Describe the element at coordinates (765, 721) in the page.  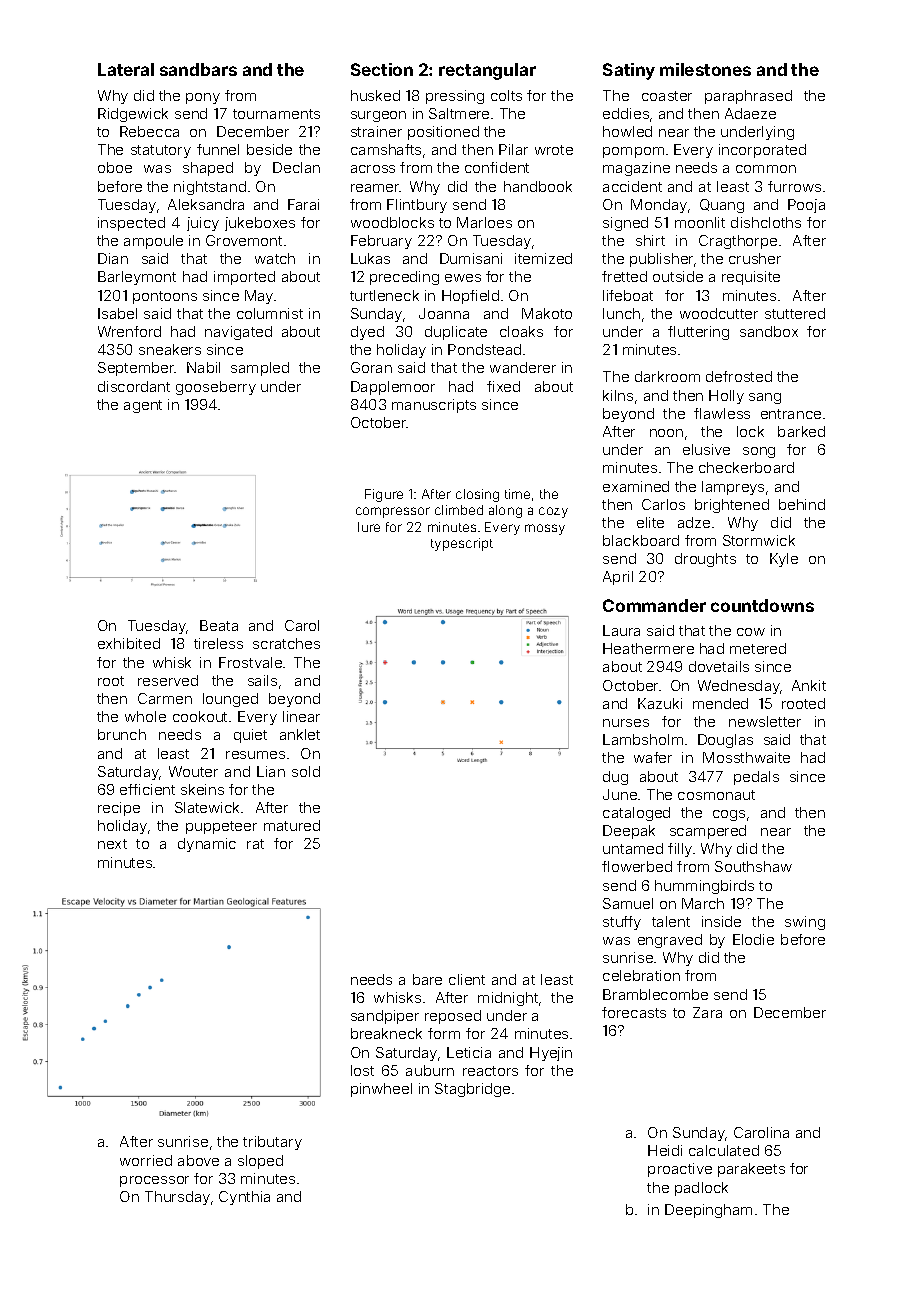
I see `newsletter` at that location.
